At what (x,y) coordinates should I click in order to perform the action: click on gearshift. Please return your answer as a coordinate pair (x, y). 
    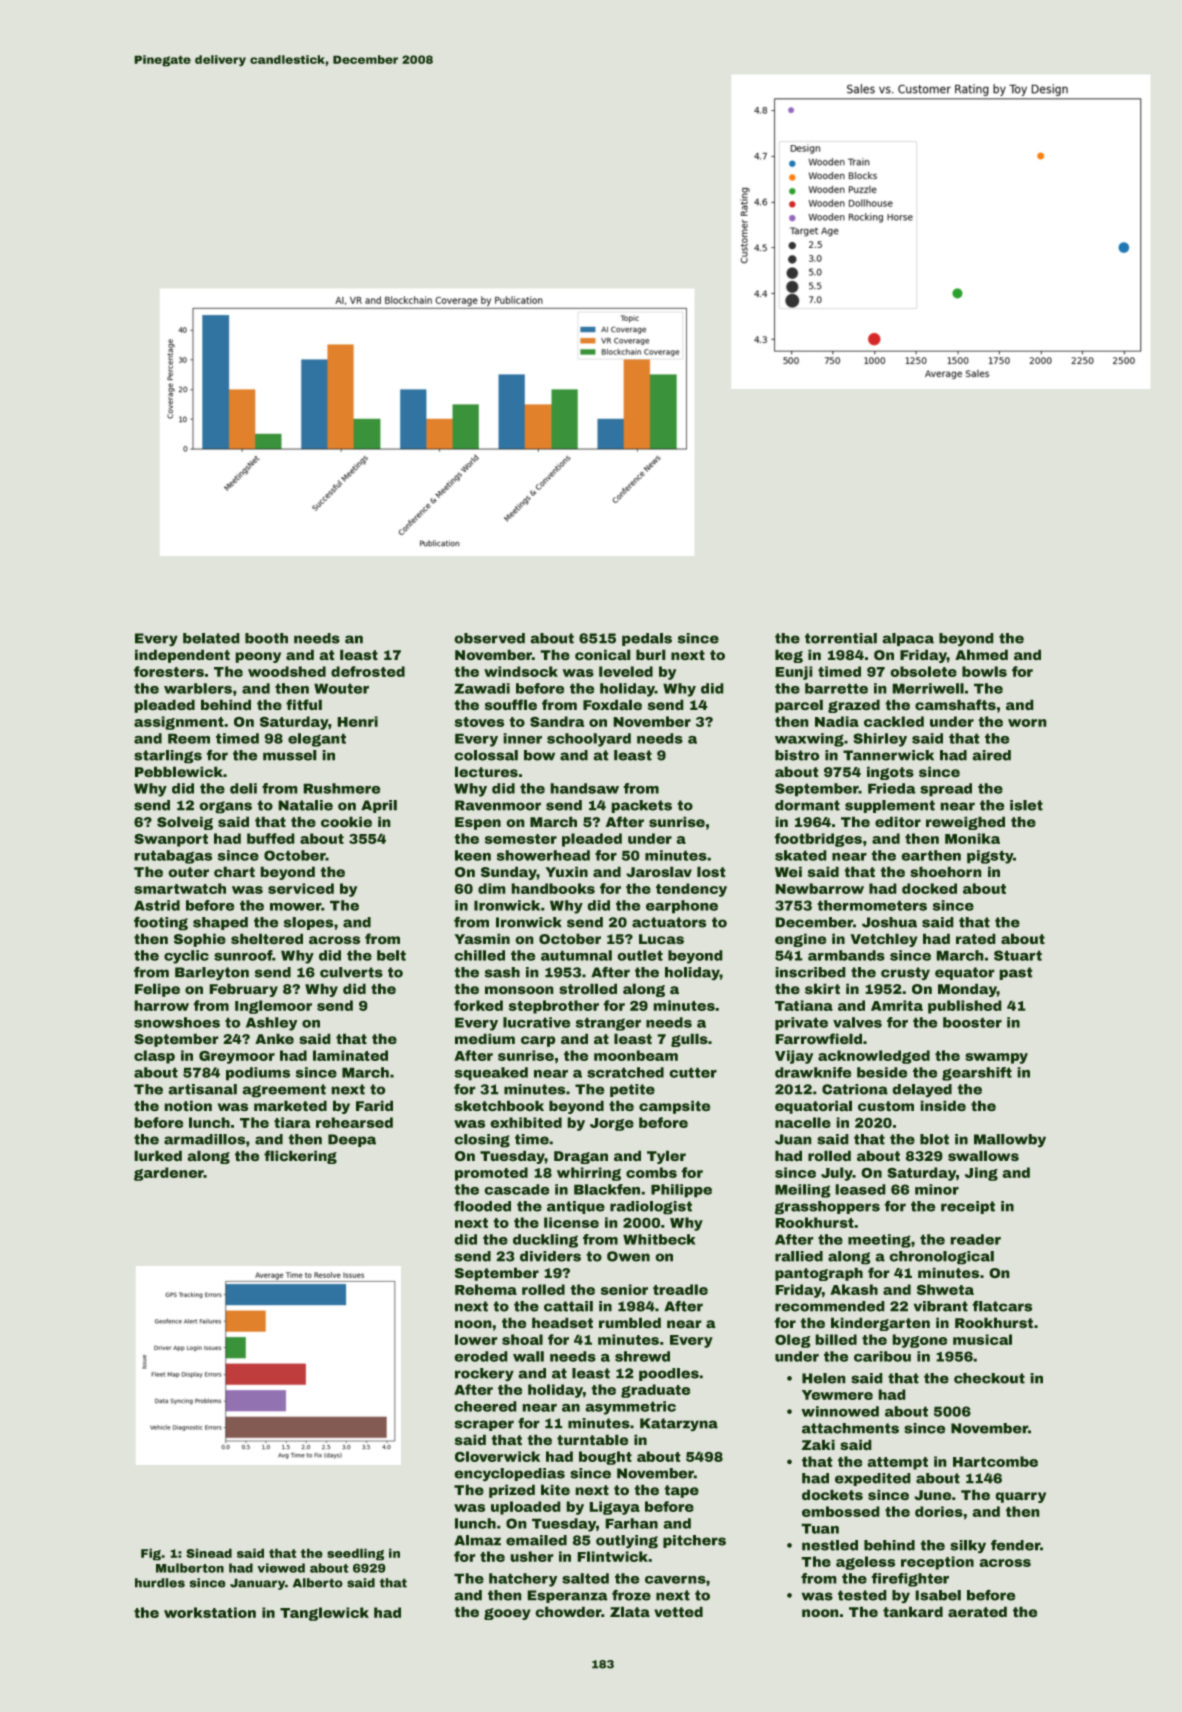
    Looking at the image, I should click on (977, 1074).
